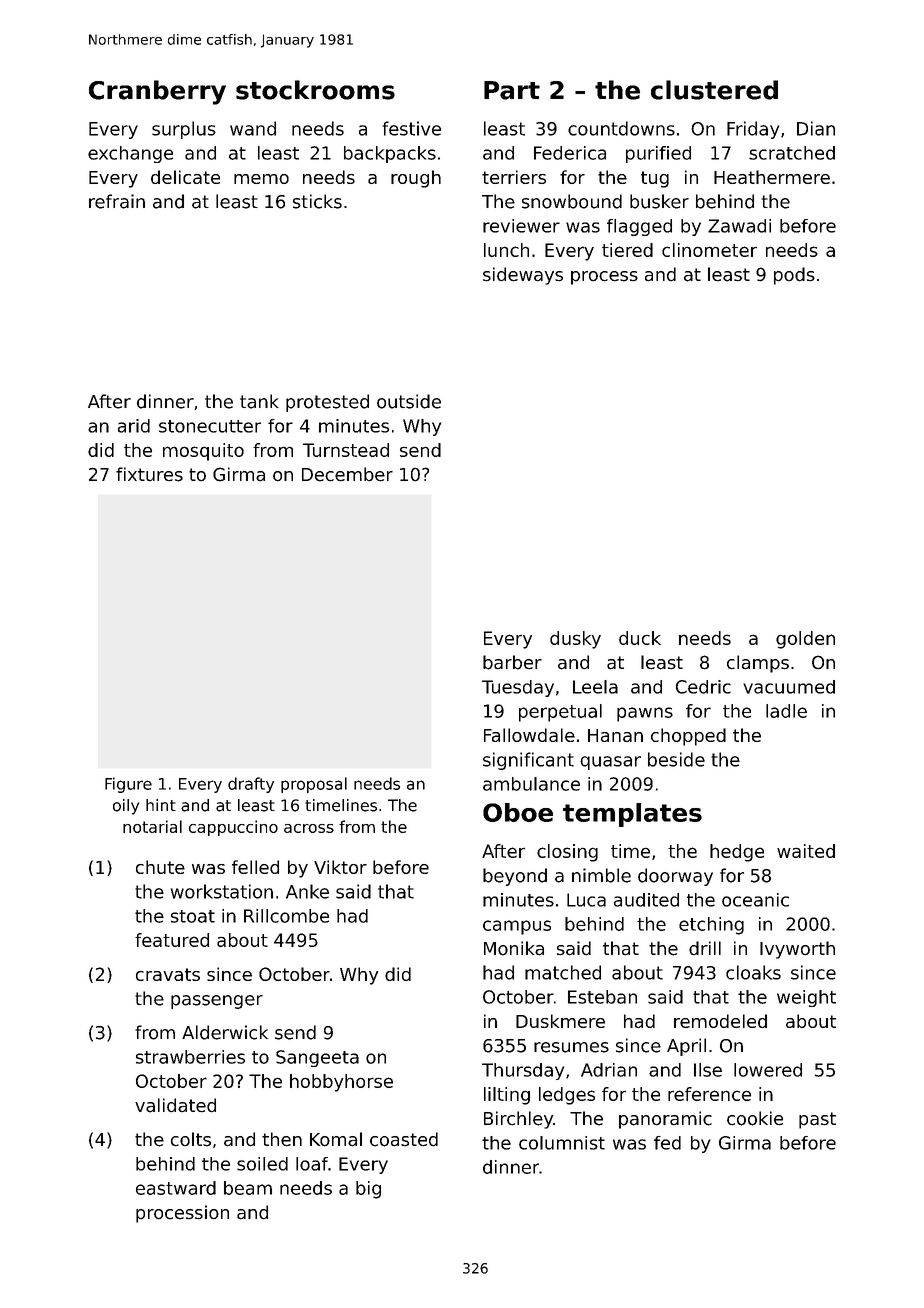 Image resolution: width=924 pixels, height=1308 pixels. Describe the element at coordinates (720, 1021) in the image. I see `remodeled` at that location.
